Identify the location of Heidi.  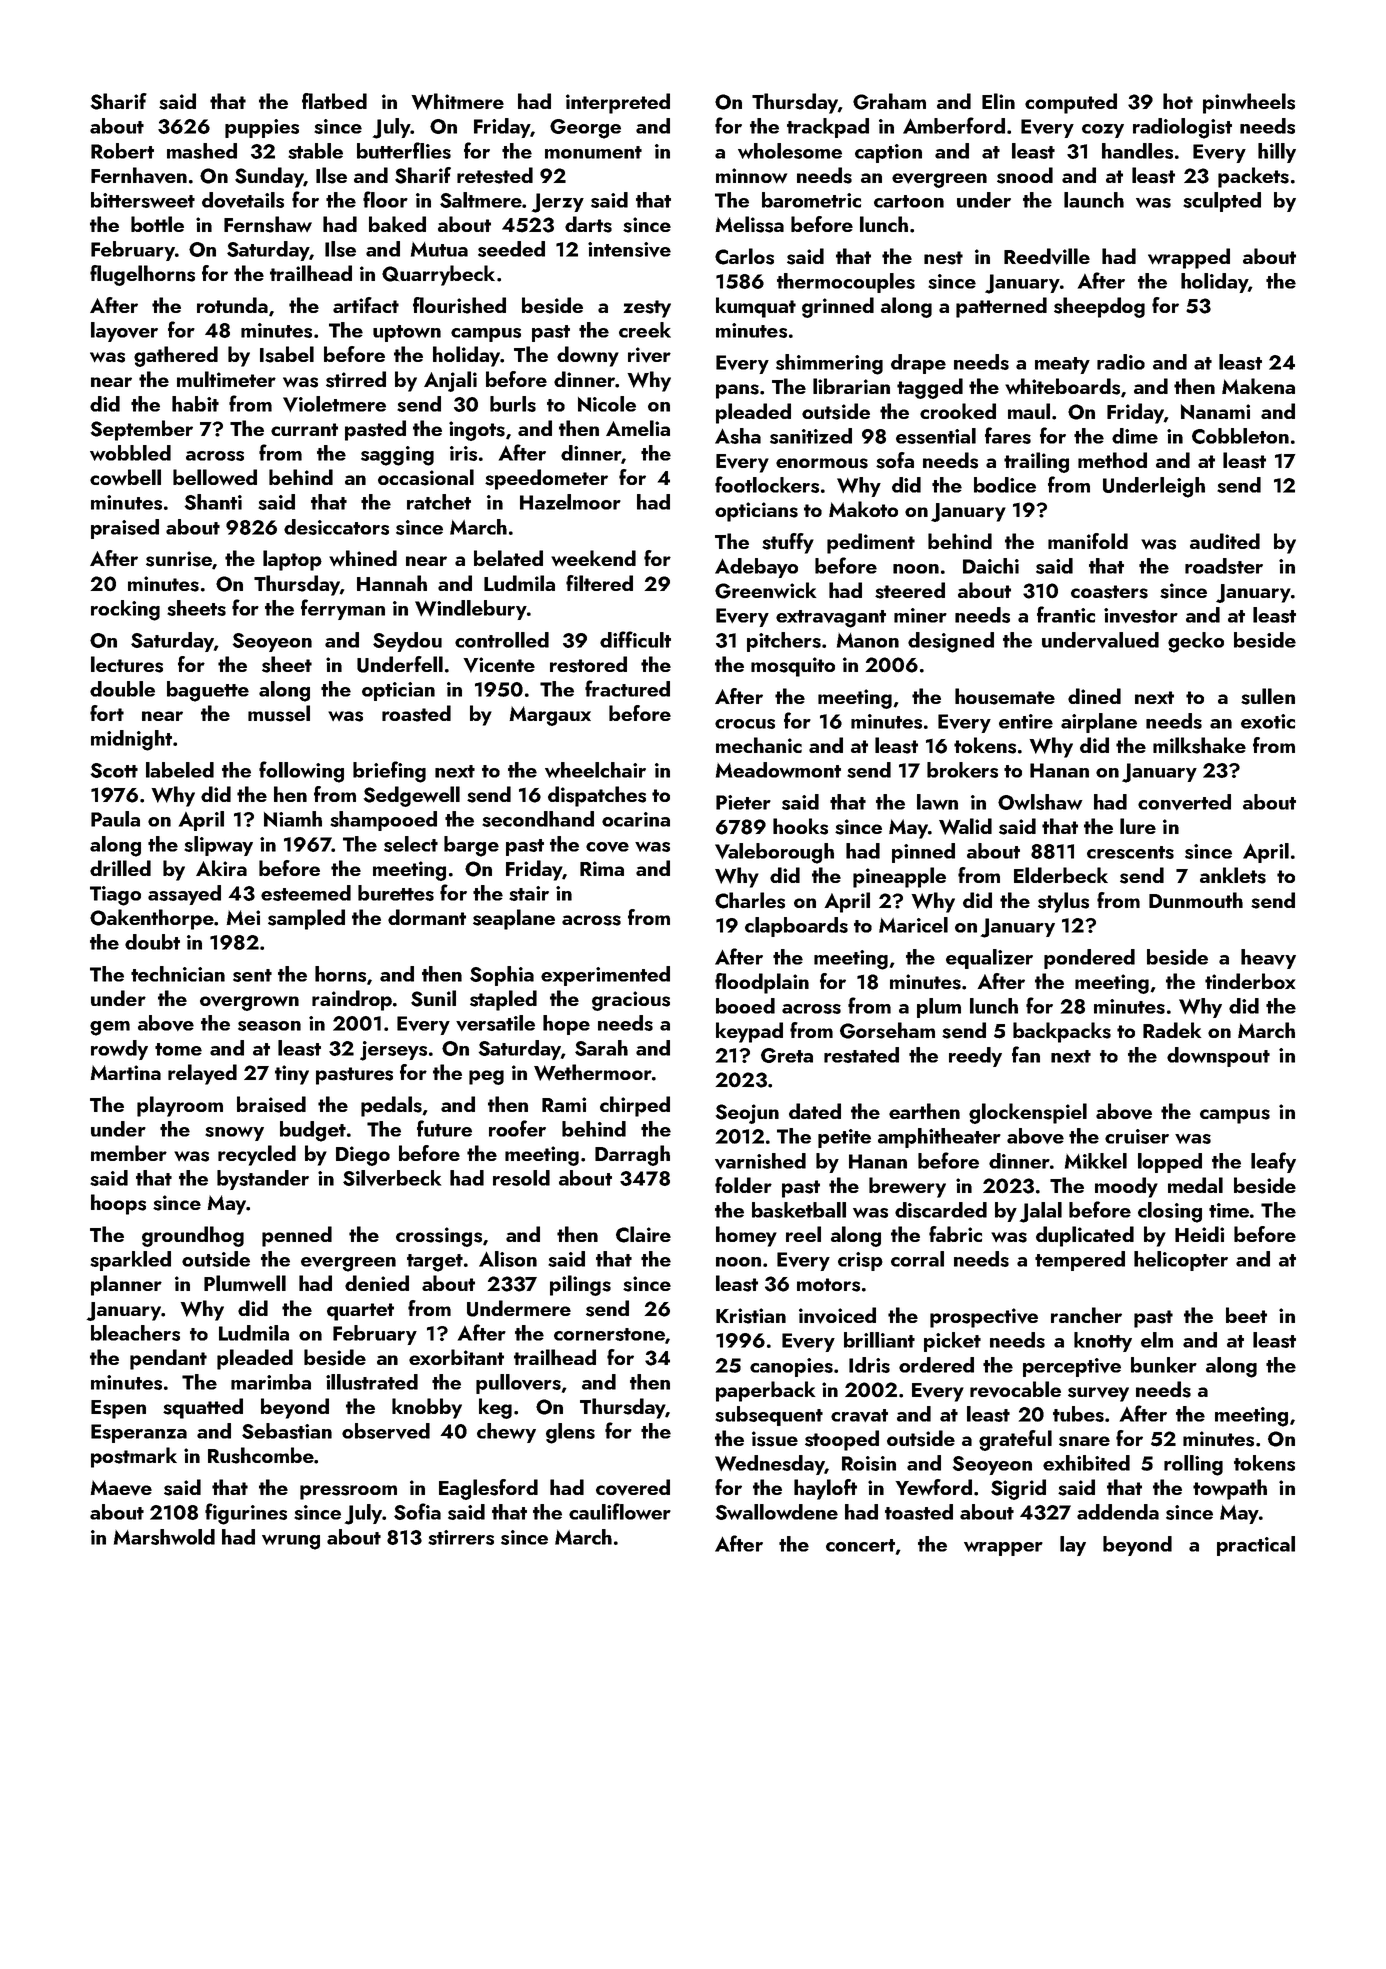
(1199, 1234).
